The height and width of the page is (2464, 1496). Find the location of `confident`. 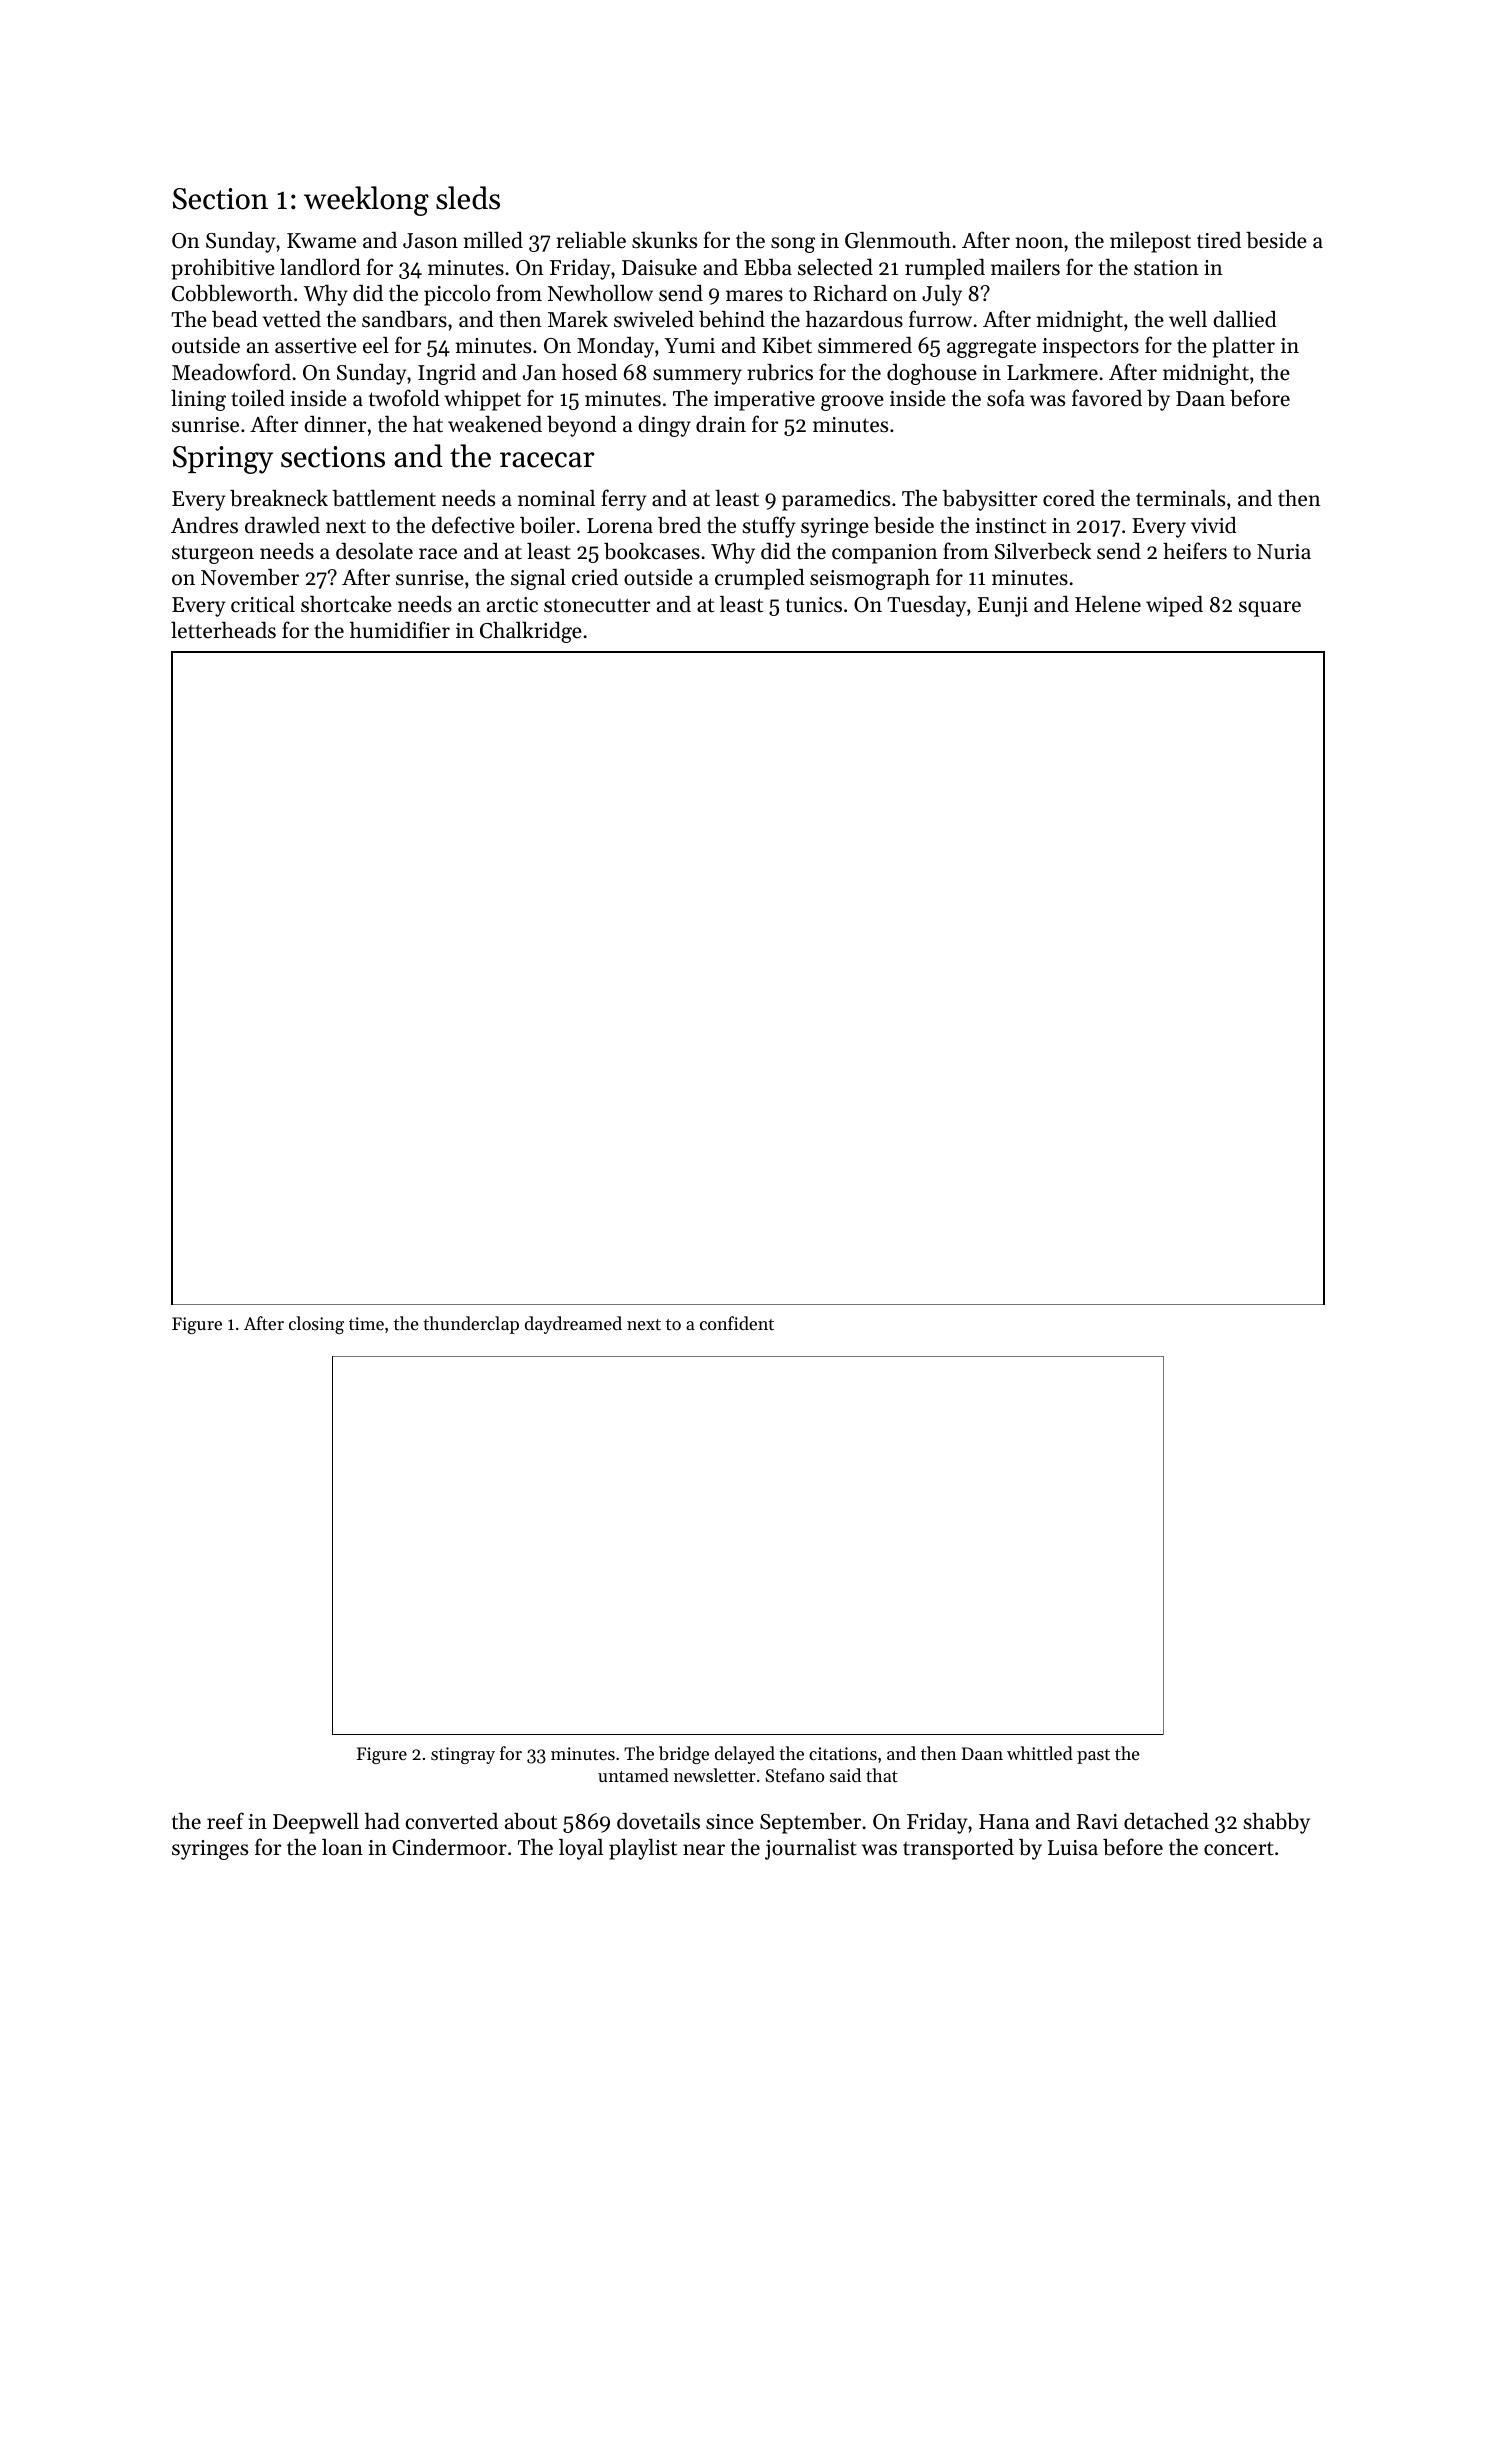

confident is located at coordinates (737, 1323).
